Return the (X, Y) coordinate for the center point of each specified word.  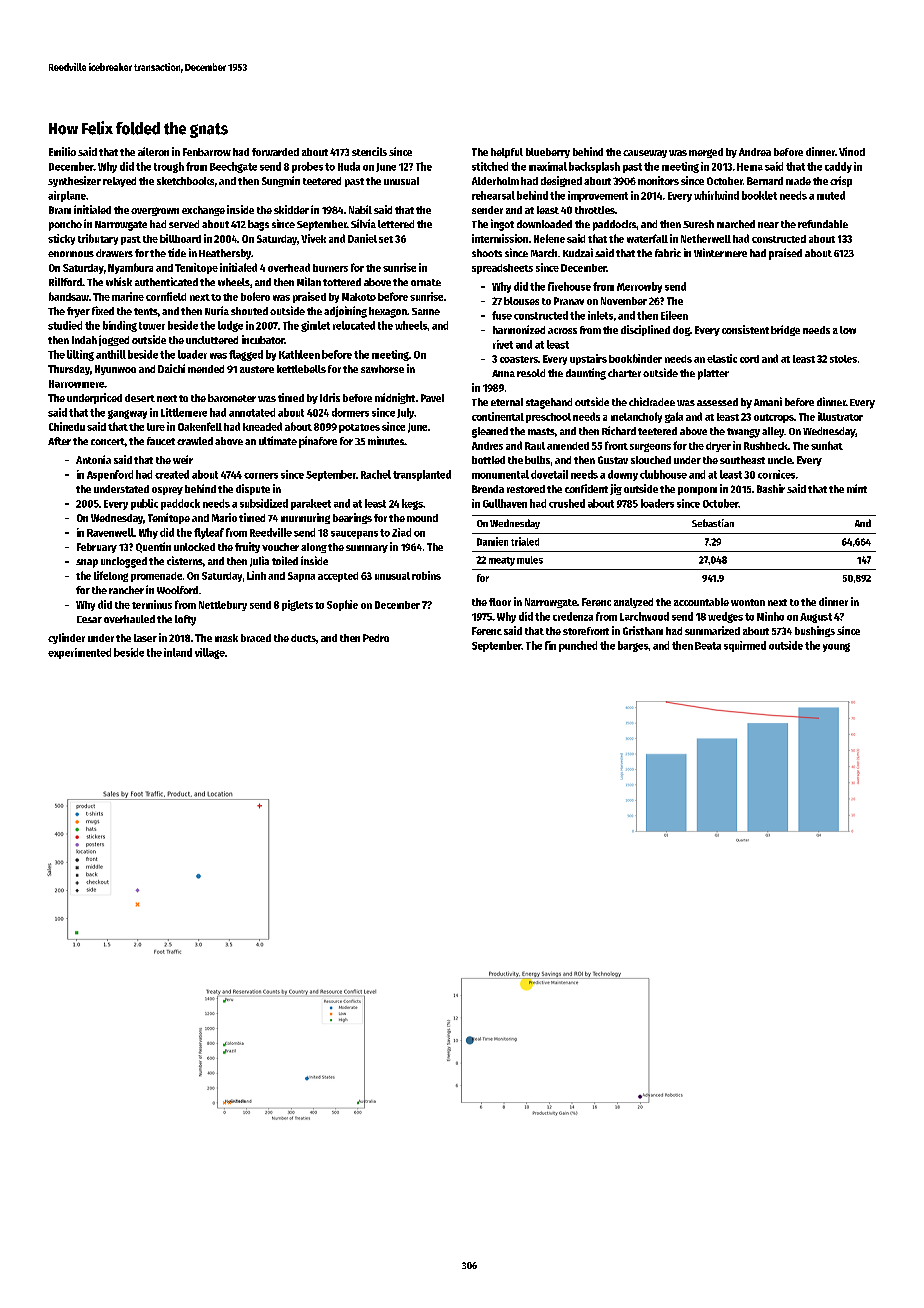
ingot (502, 225)
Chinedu (67, 426)
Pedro (376, 638)
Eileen (674, 315)
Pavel (432, 398)
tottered (342, 282)
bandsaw (69, 296)
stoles (843, 359)
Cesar (89, 619)
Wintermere (720, 252)
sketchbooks (185, 181)
